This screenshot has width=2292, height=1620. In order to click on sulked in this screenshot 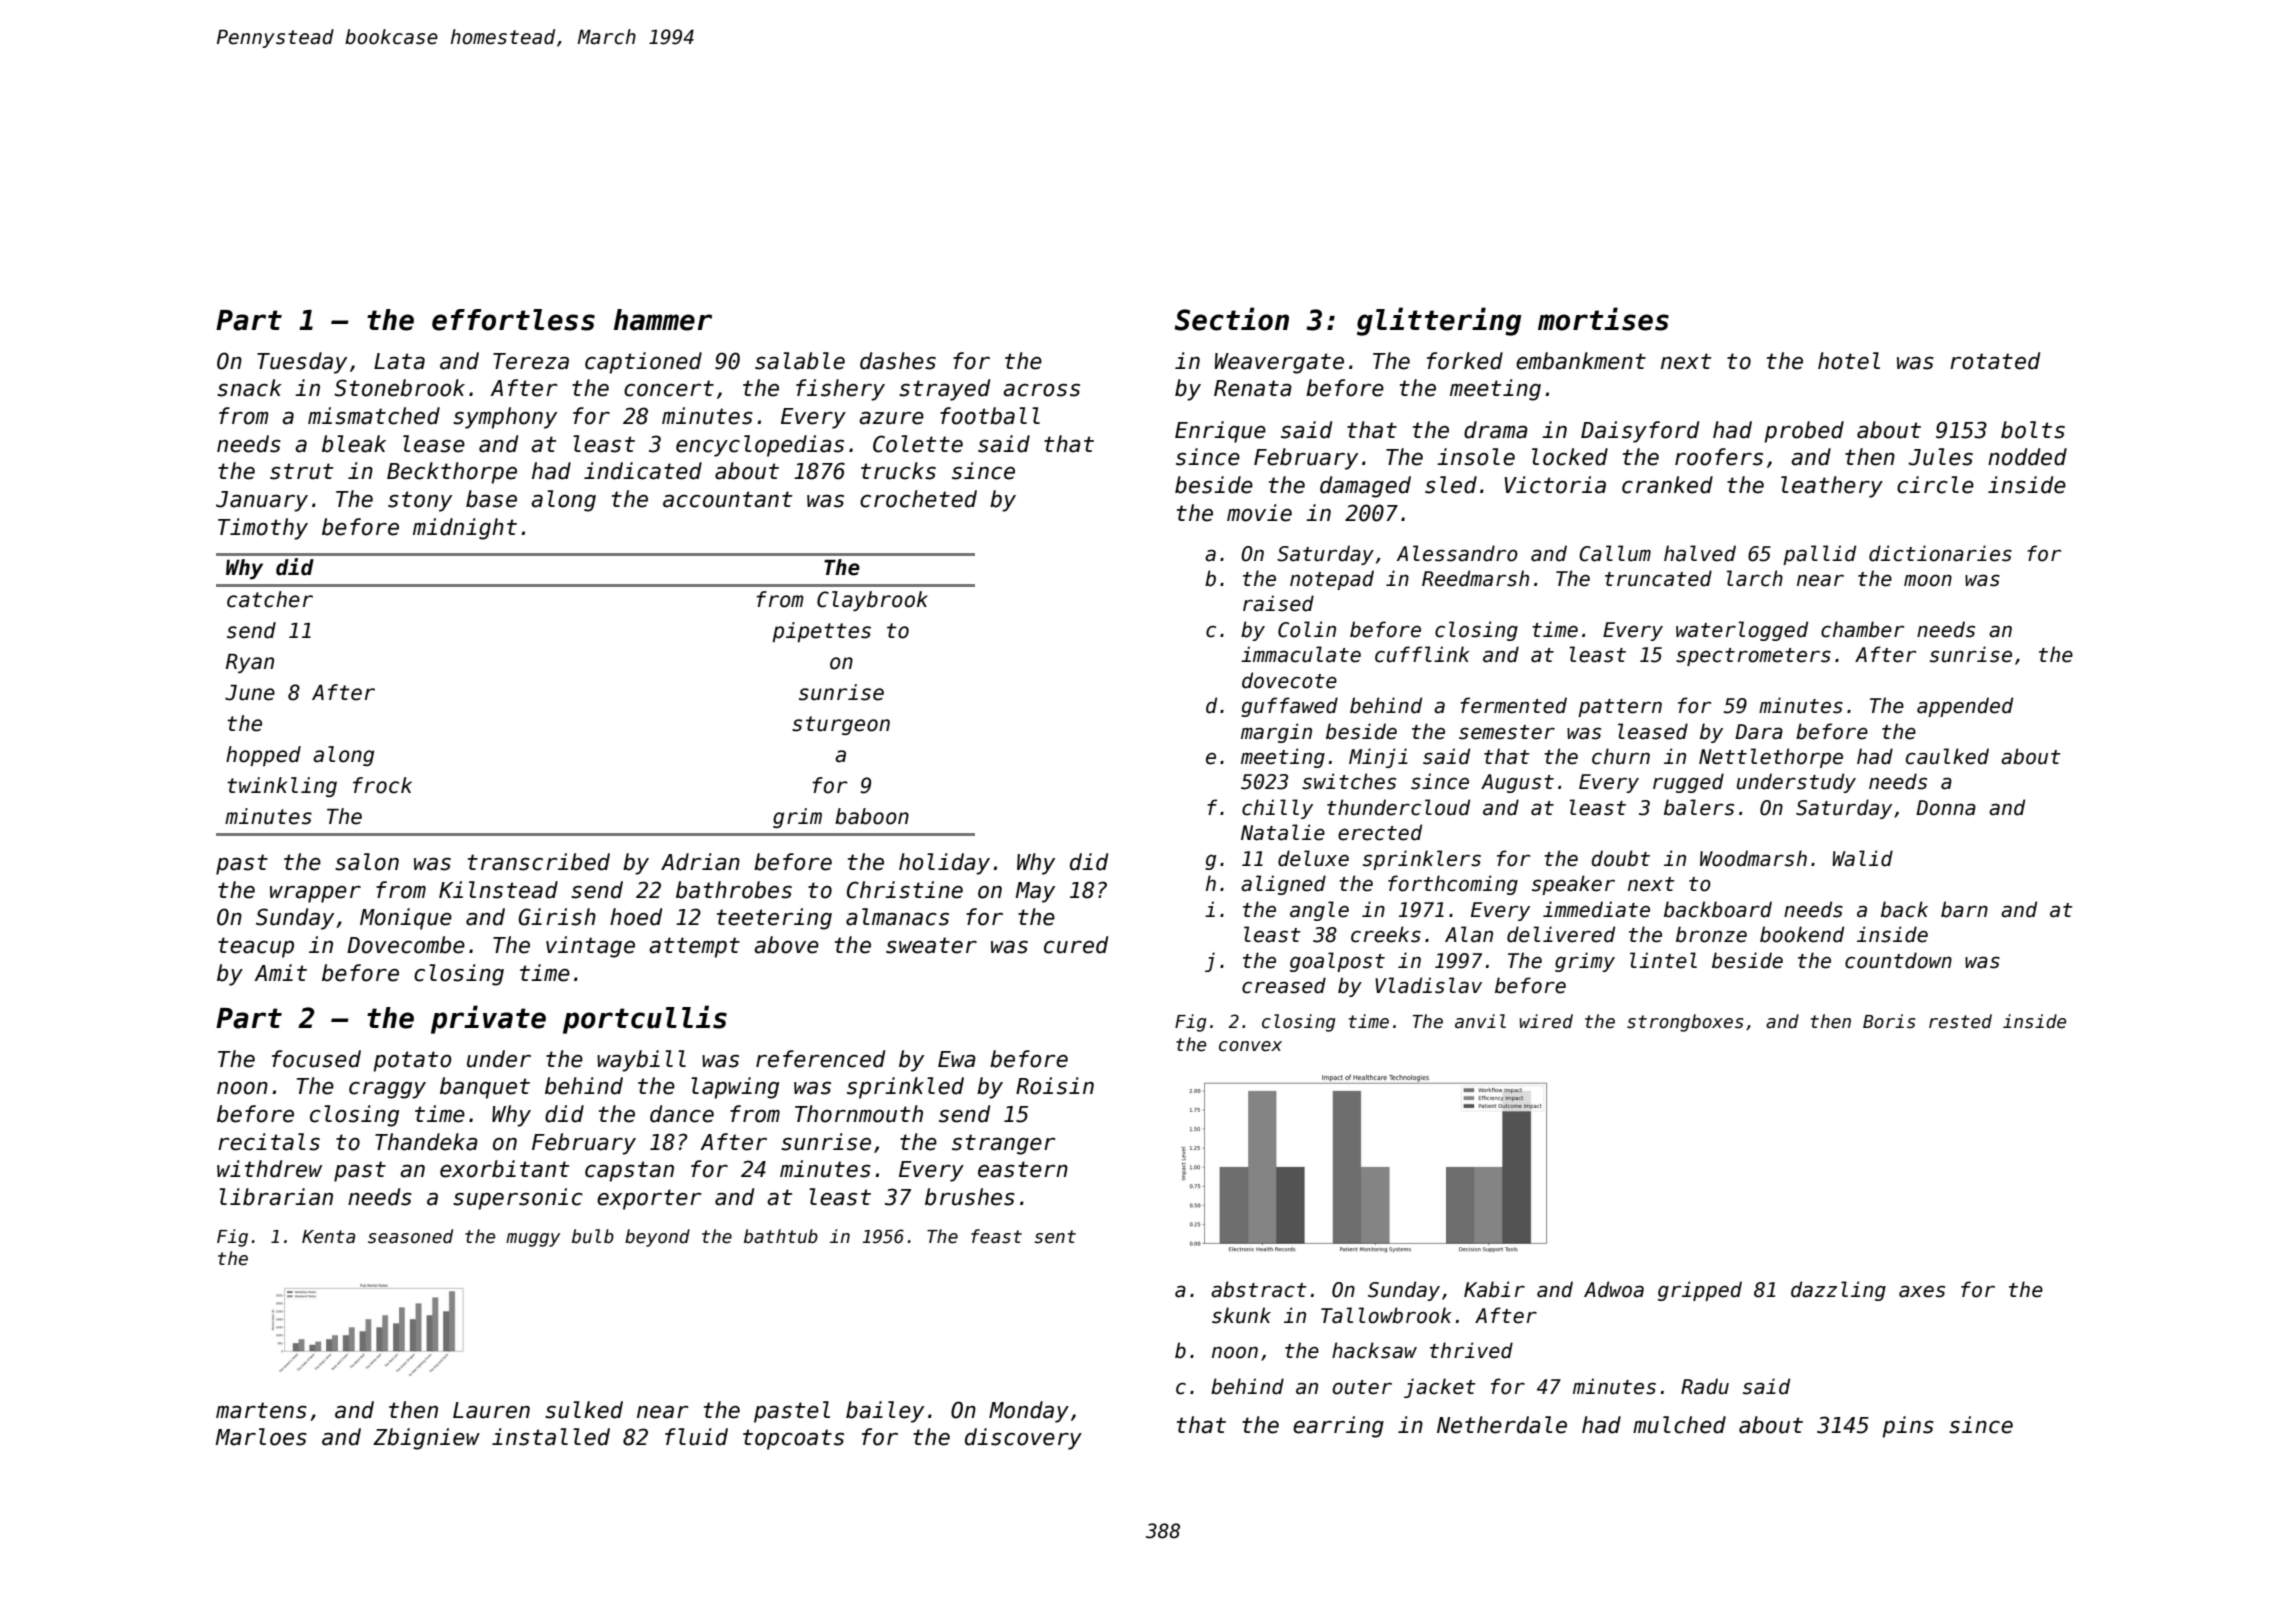, I will do `click(584, 1410)`.
